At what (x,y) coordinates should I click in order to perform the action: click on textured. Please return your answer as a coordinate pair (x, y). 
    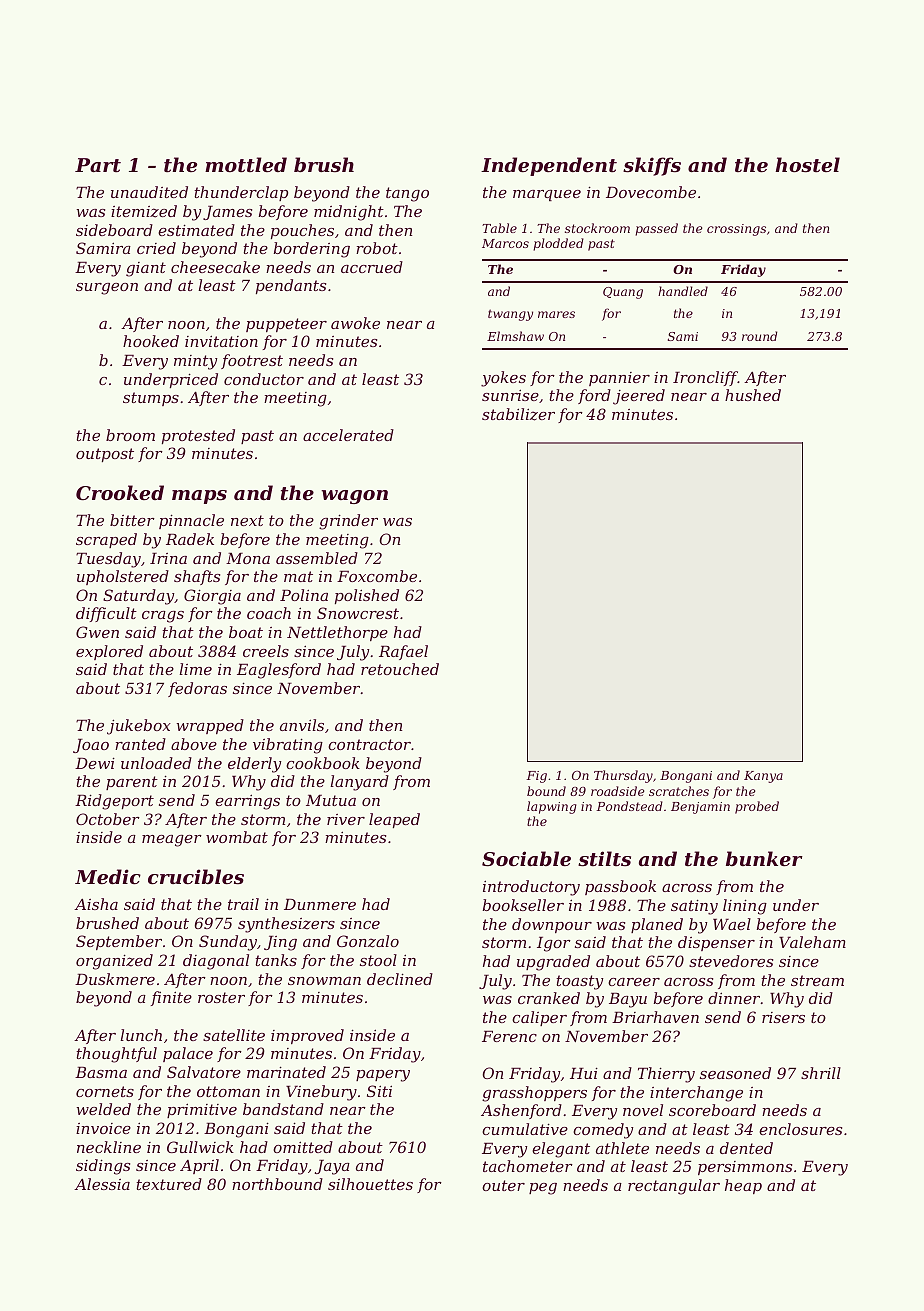
    Looking at the image, I should click on (169, 1184).
